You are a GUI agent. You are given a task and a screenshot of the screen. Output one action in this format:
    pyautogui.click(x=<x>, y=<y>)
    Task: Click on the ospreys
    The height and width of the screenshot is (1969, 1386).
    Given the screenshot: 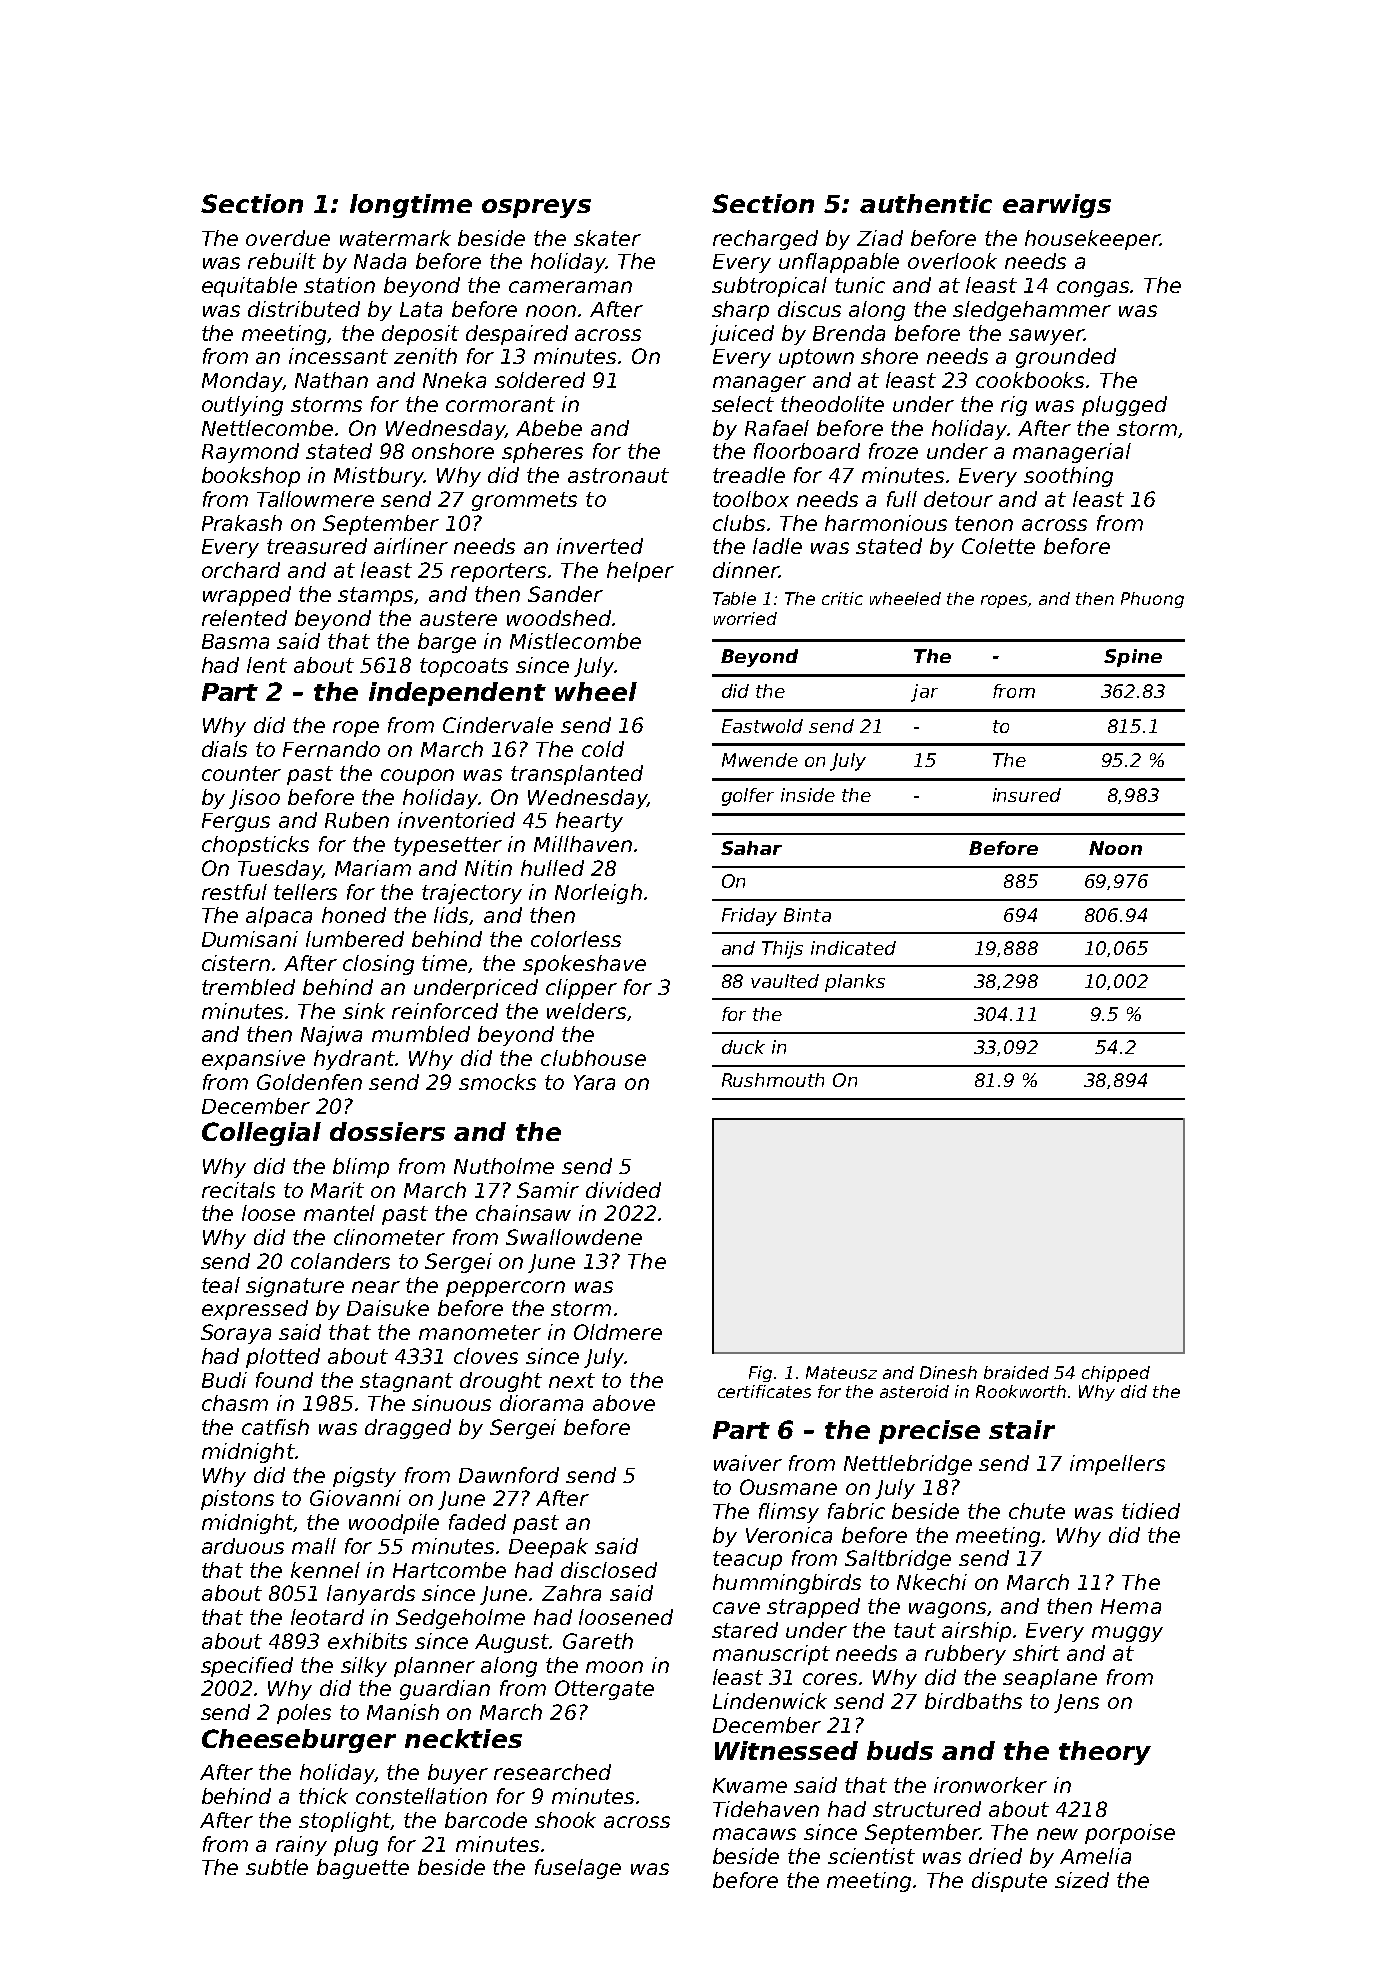 What is the action you would take?
    pyautogui.click(x=536, y=208)
